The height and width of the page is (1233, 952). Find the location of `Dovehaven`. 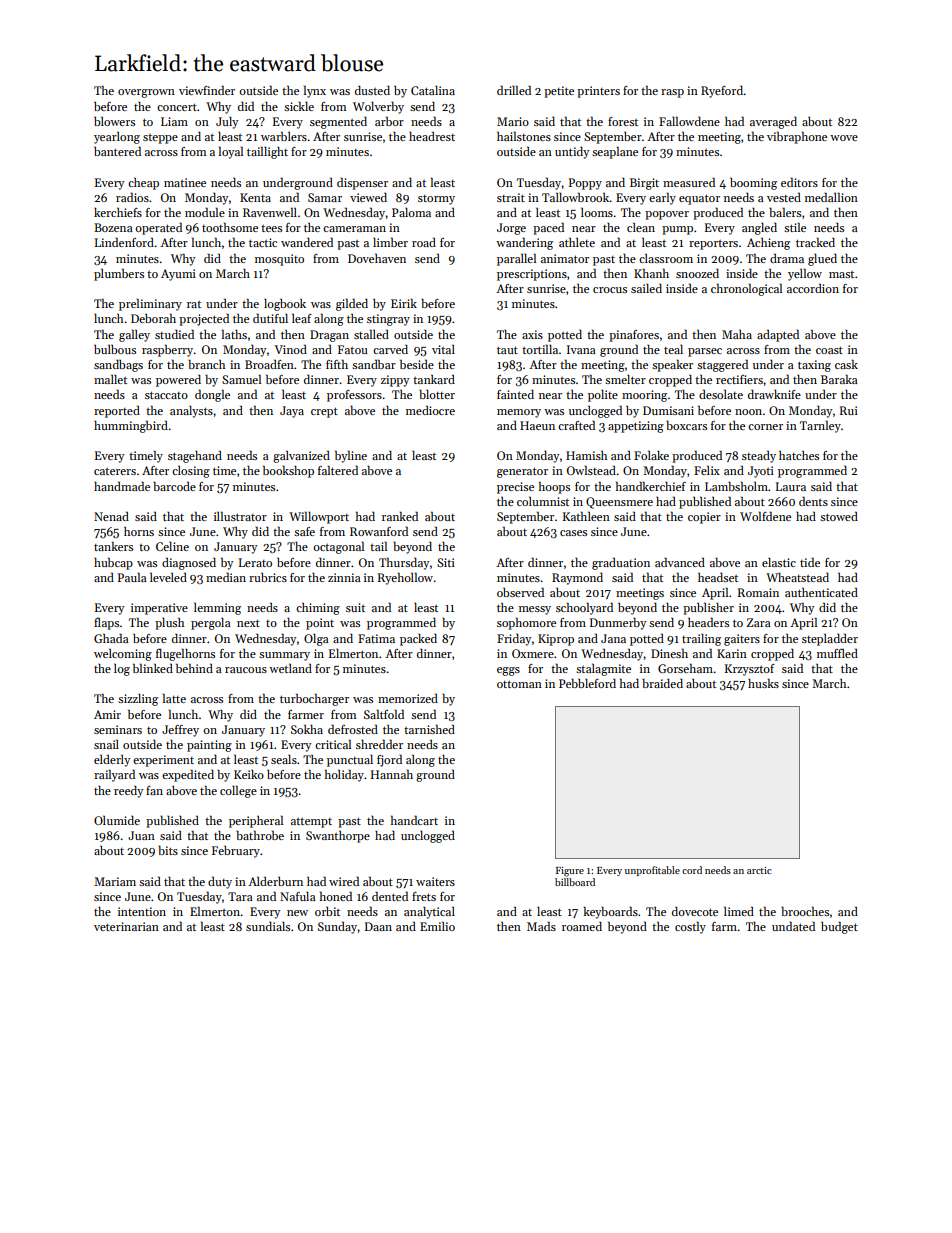

Dovehaven is located at coordinates (377, 258).
